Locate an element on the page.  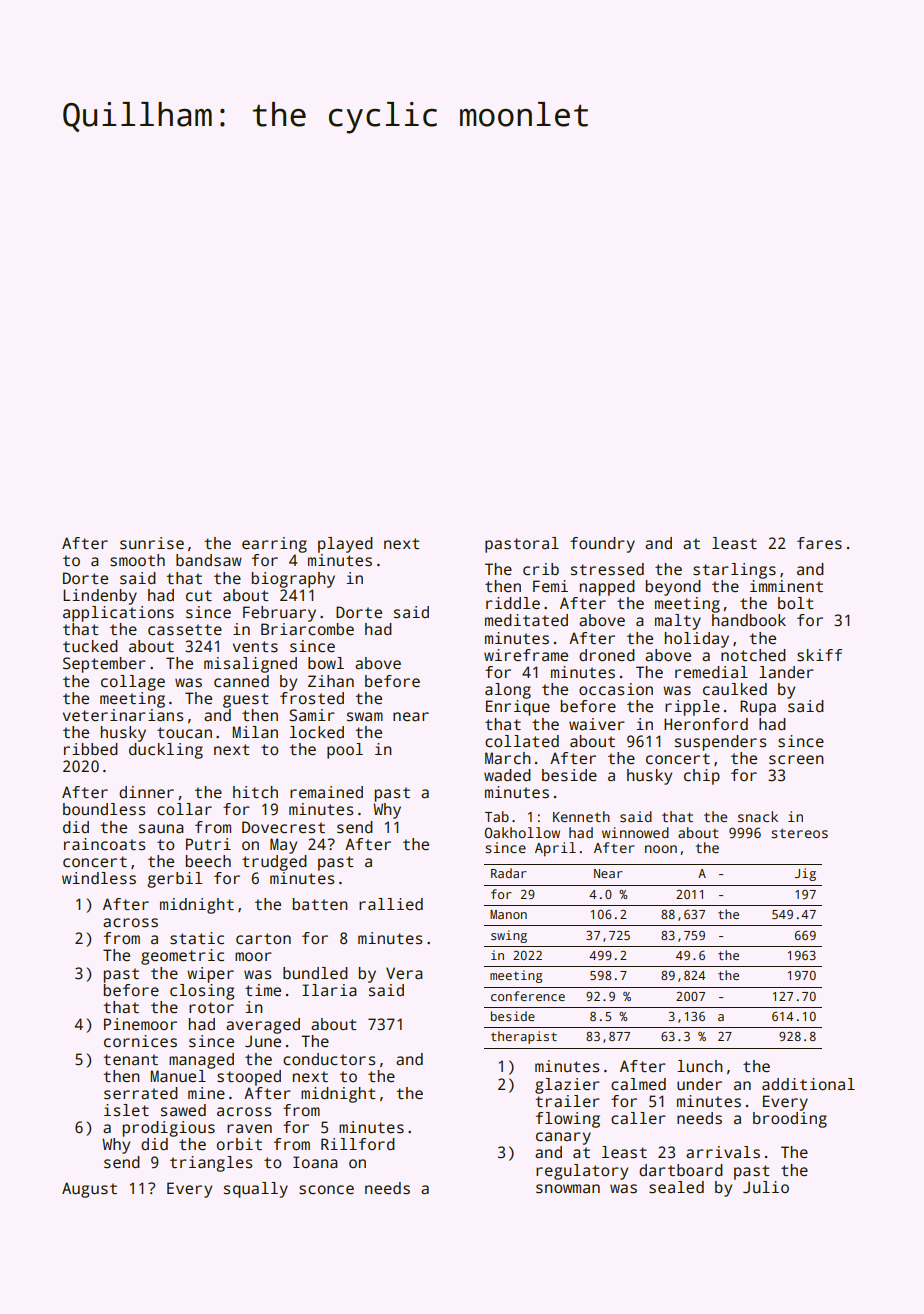
swing is located at coordinates (509, 936).
